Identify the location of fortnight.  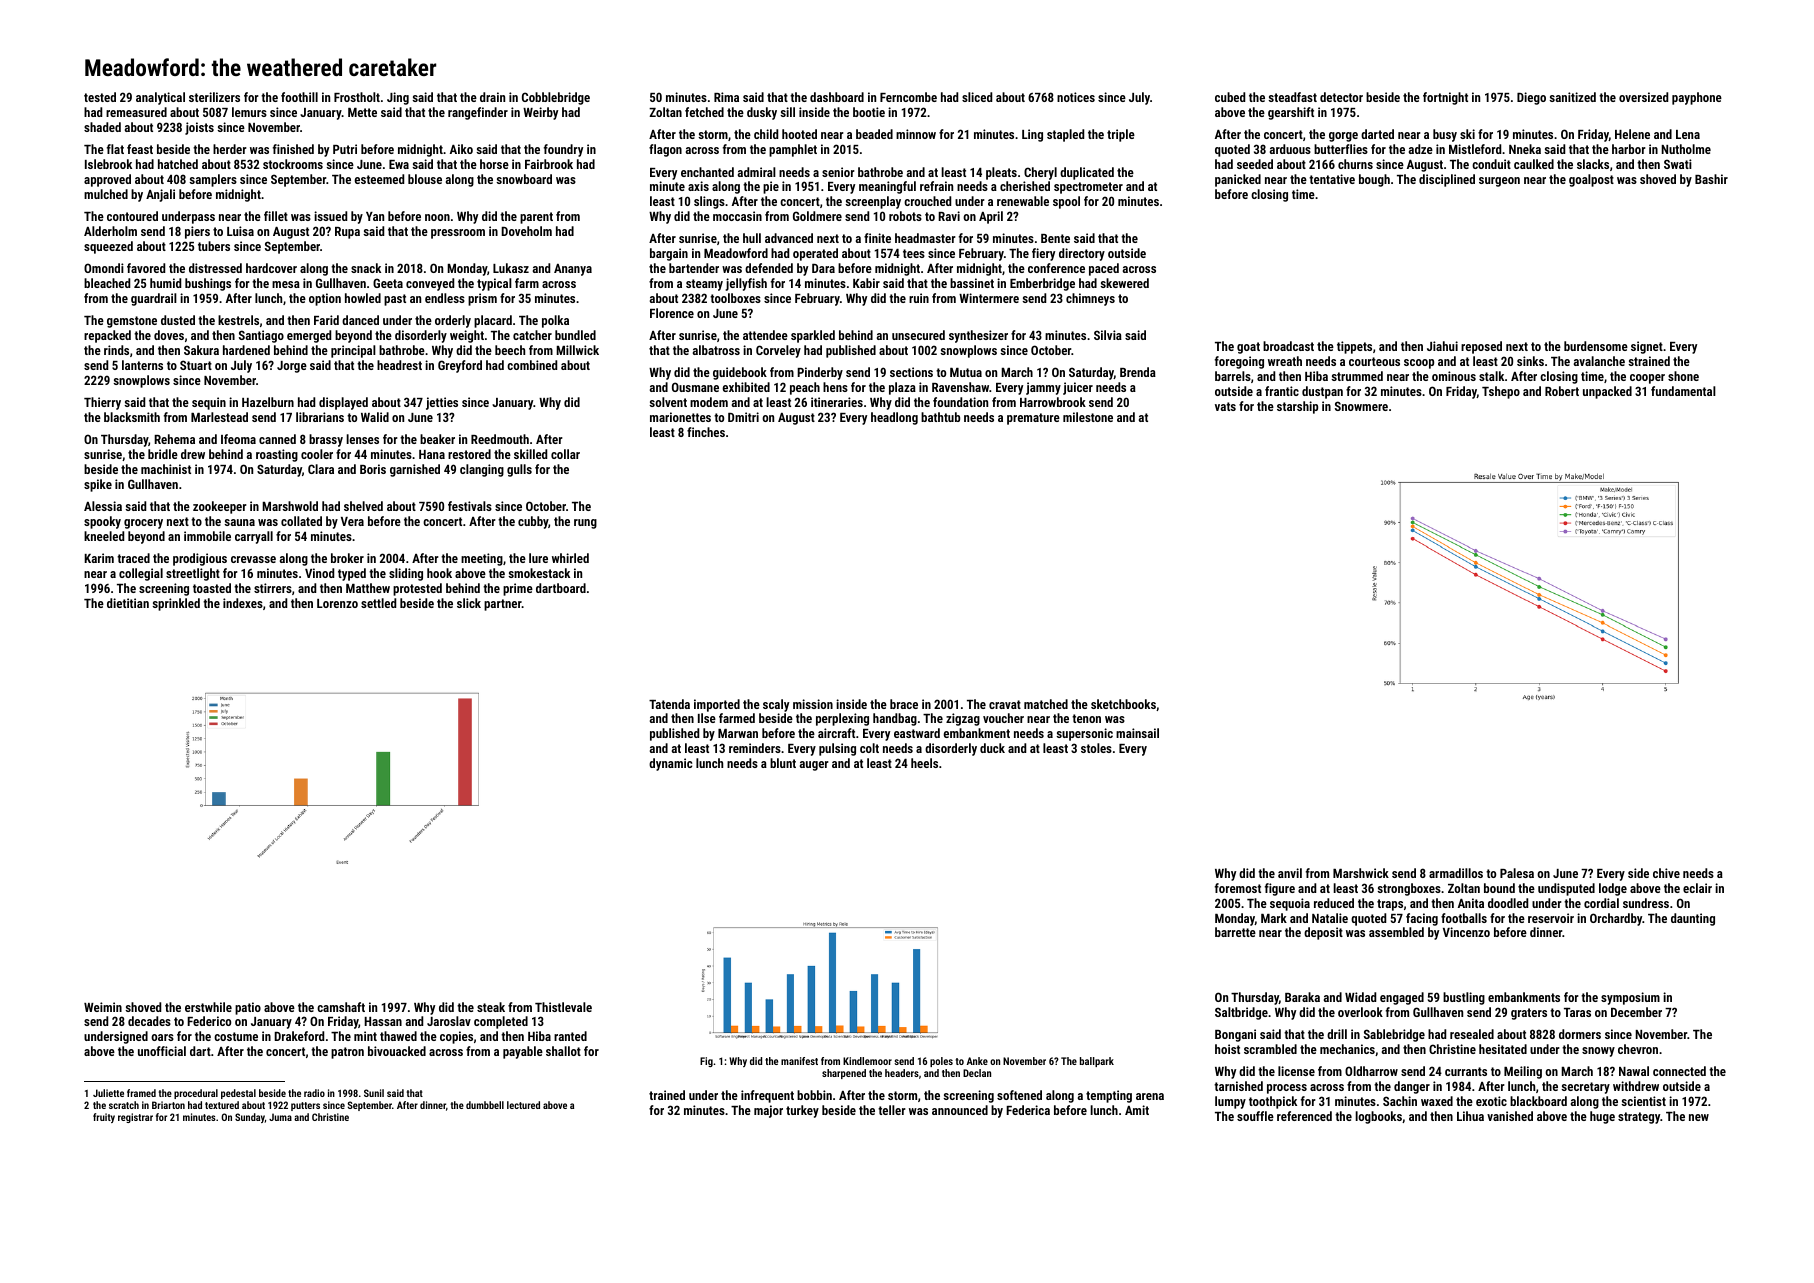
(1445, 98).
